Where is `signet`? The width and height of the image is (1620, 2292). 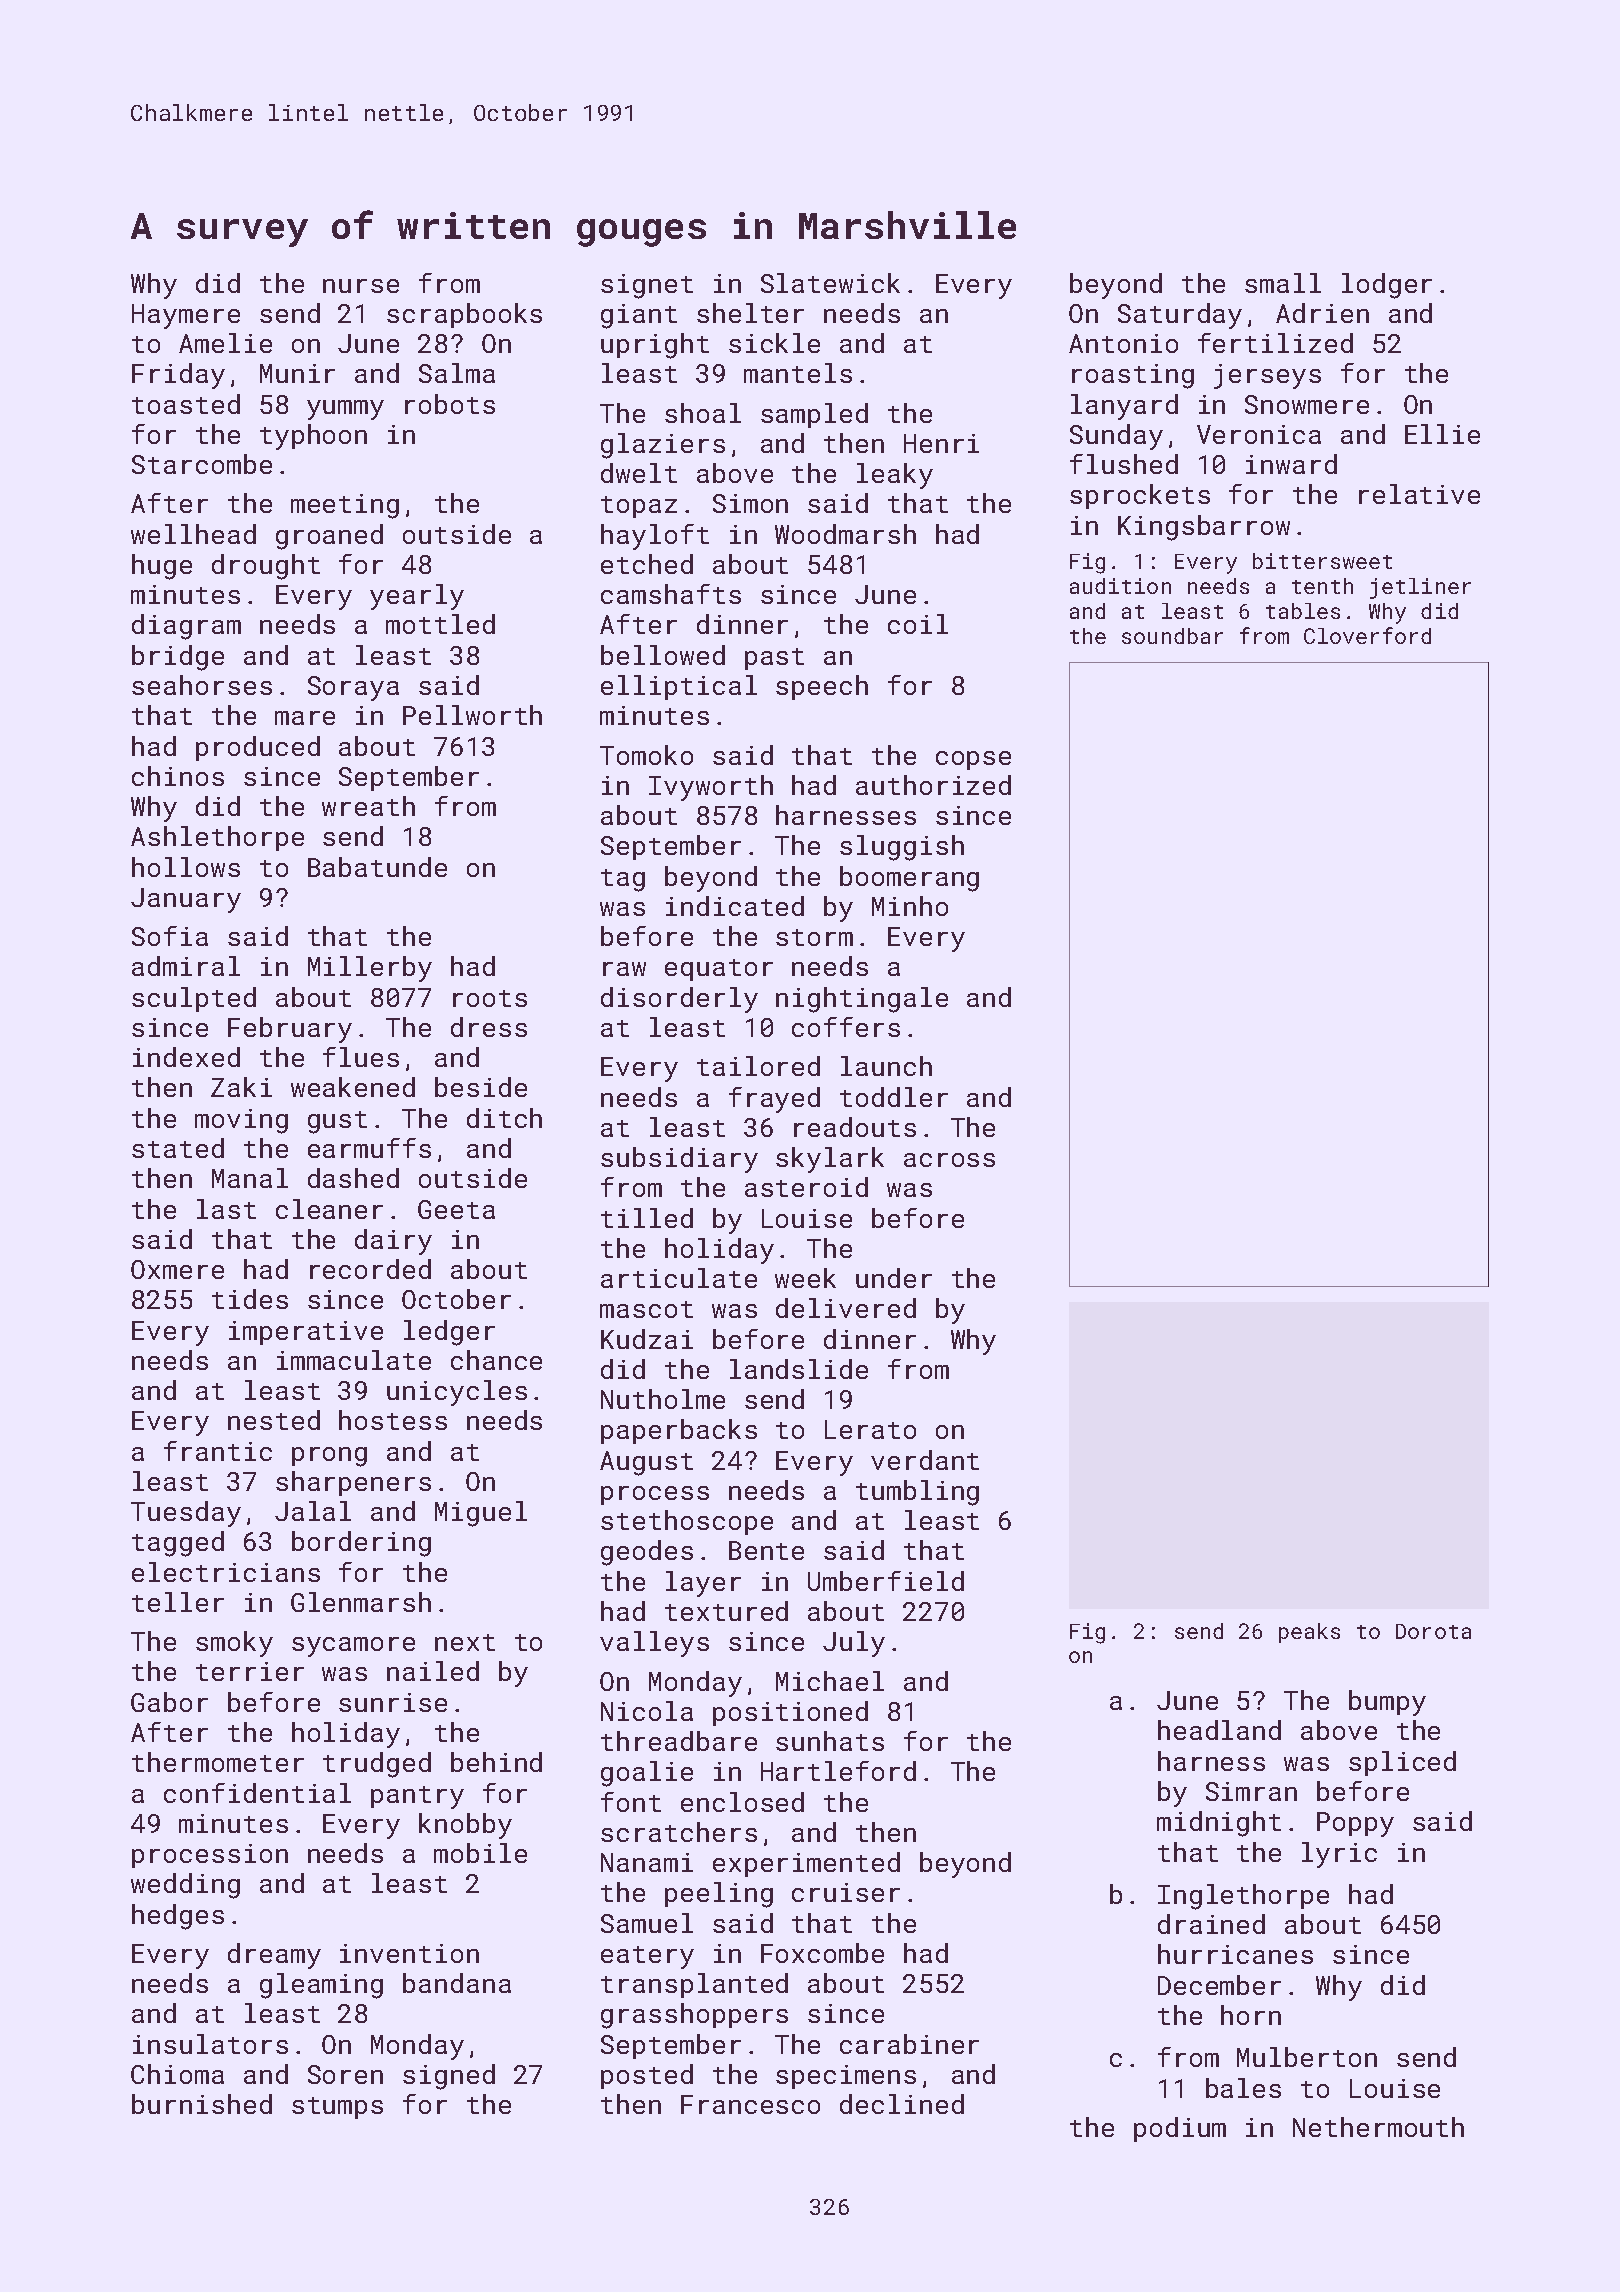 signet is located at coordinates (647, 286).
